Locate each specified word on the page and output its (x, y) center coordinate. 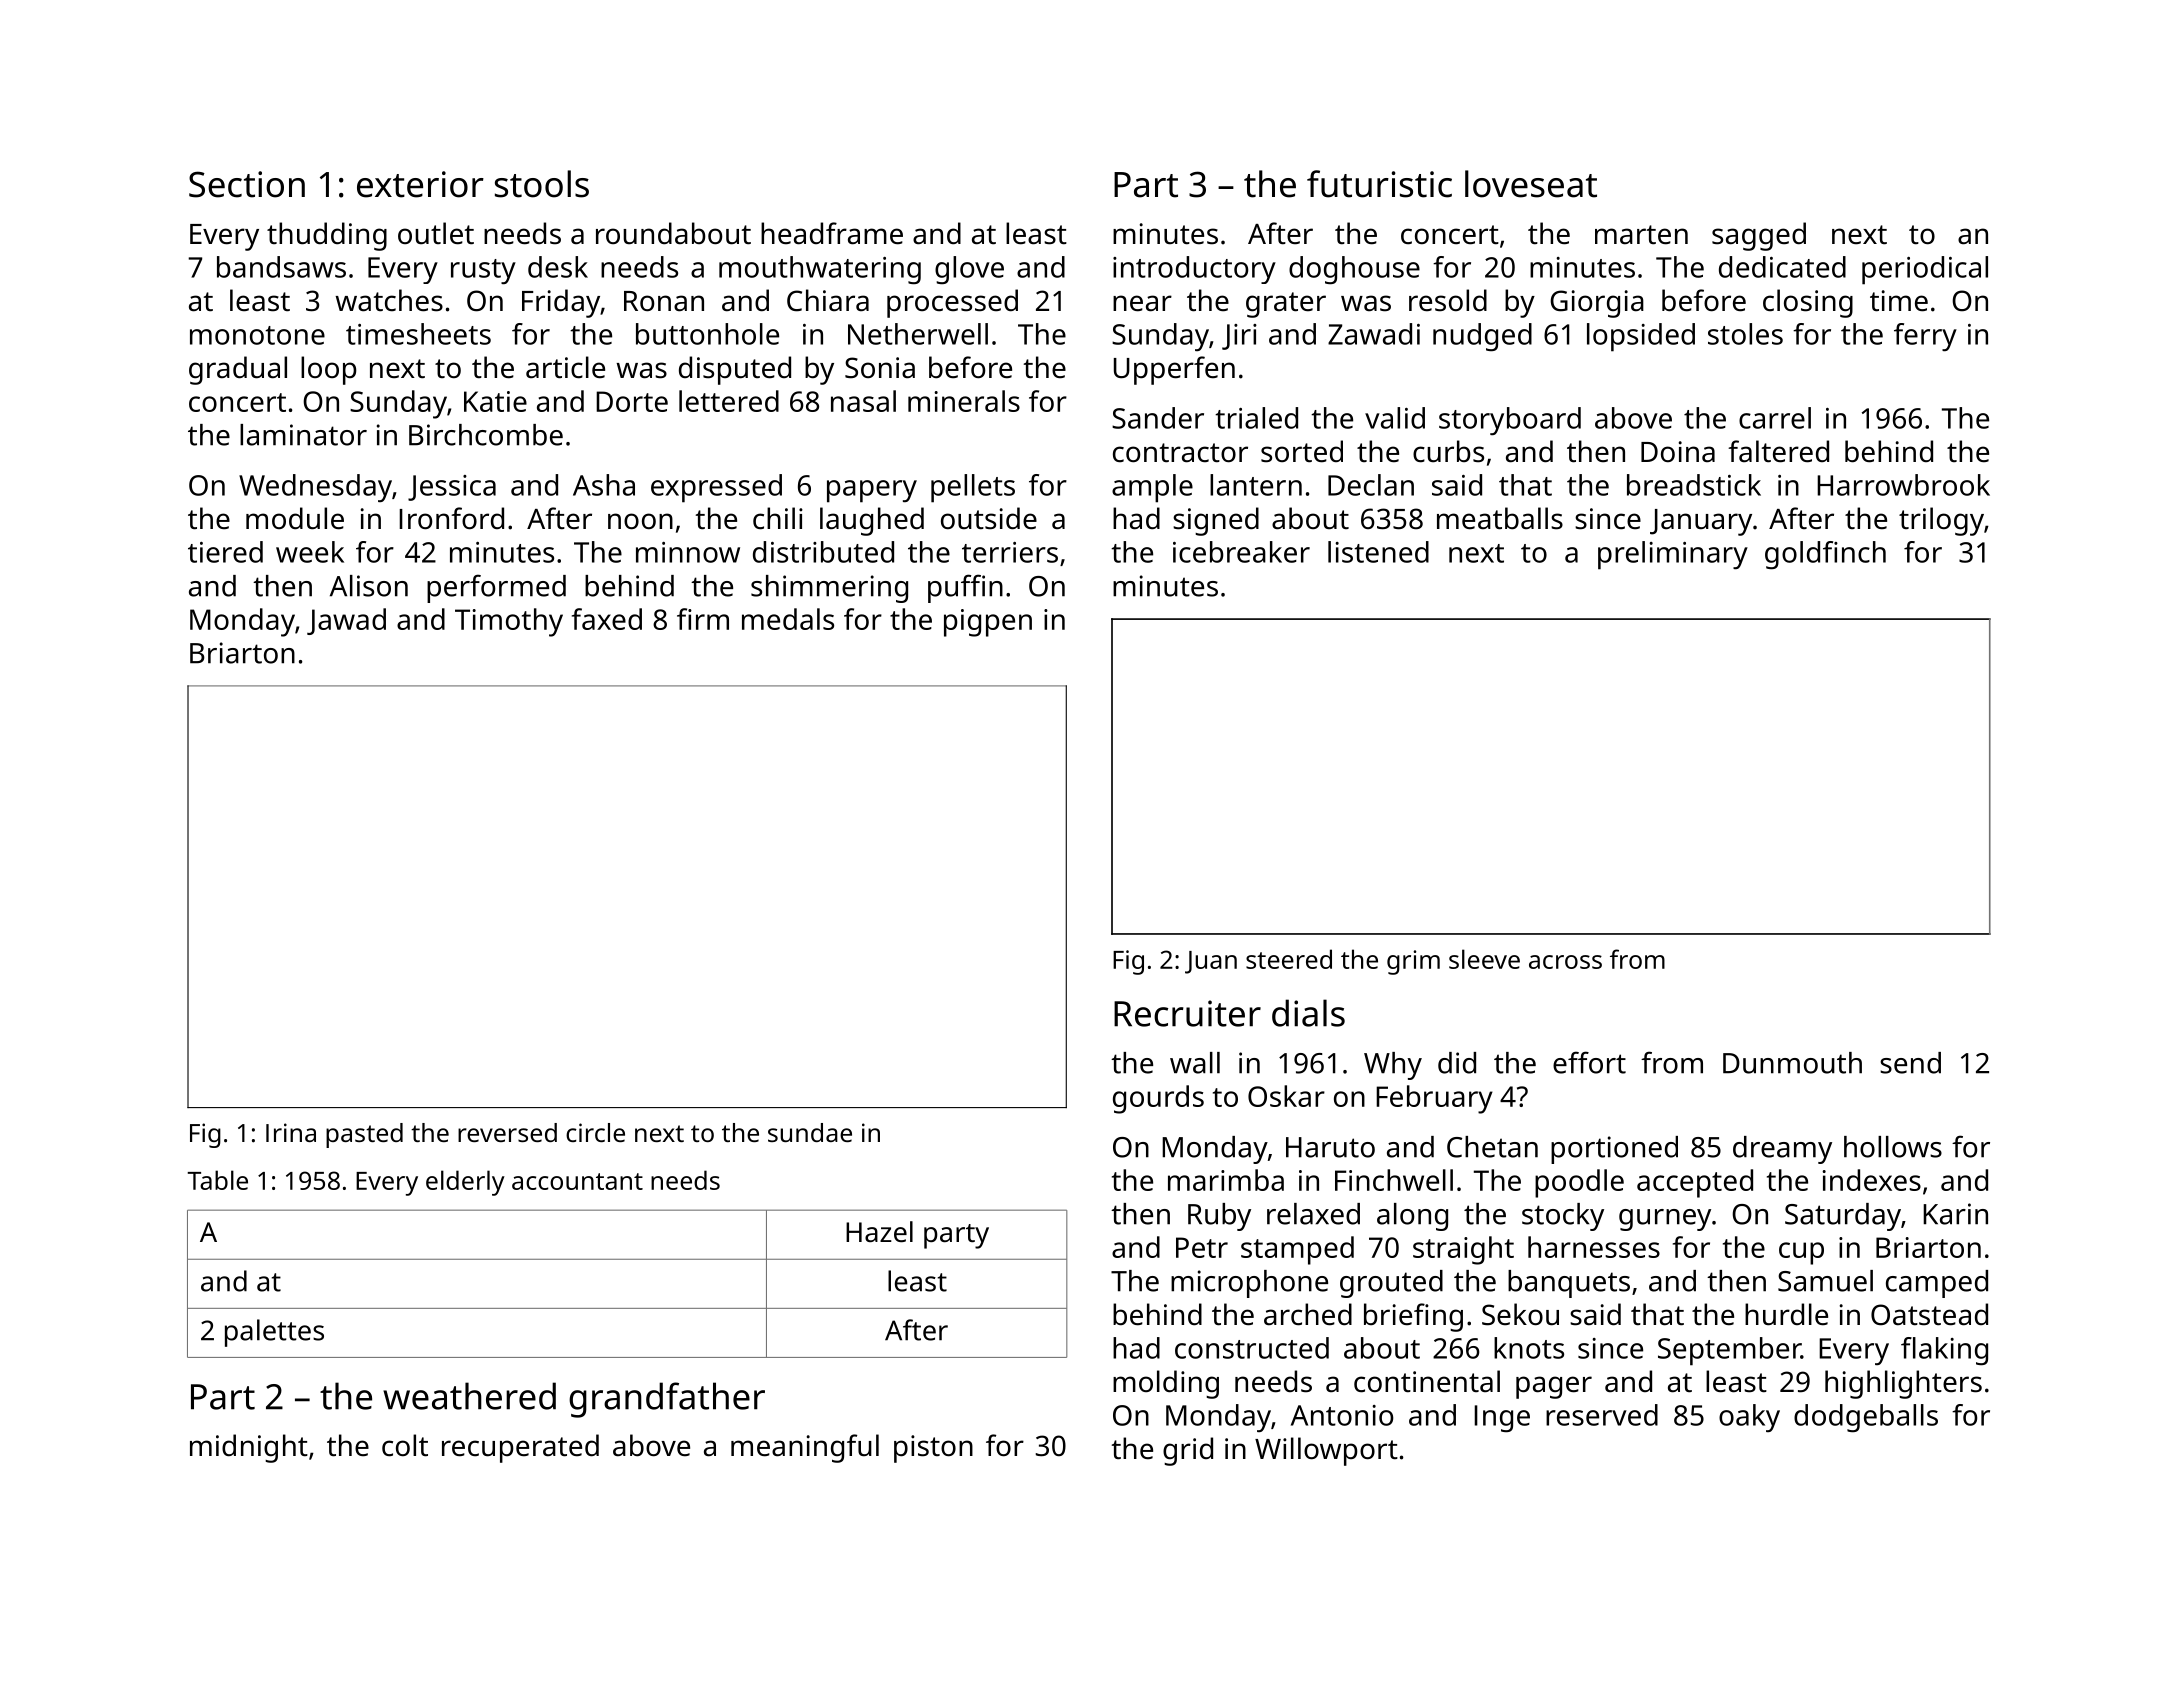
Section (247, 184)
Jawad (346, 621)
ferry (1925, 337)
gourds (1158, 1099)
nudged (1482, 337)
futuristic (1379, 184)
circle (595, 1132)
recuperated (520, 1448)
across (1565, 962)
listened (1378, 552)
